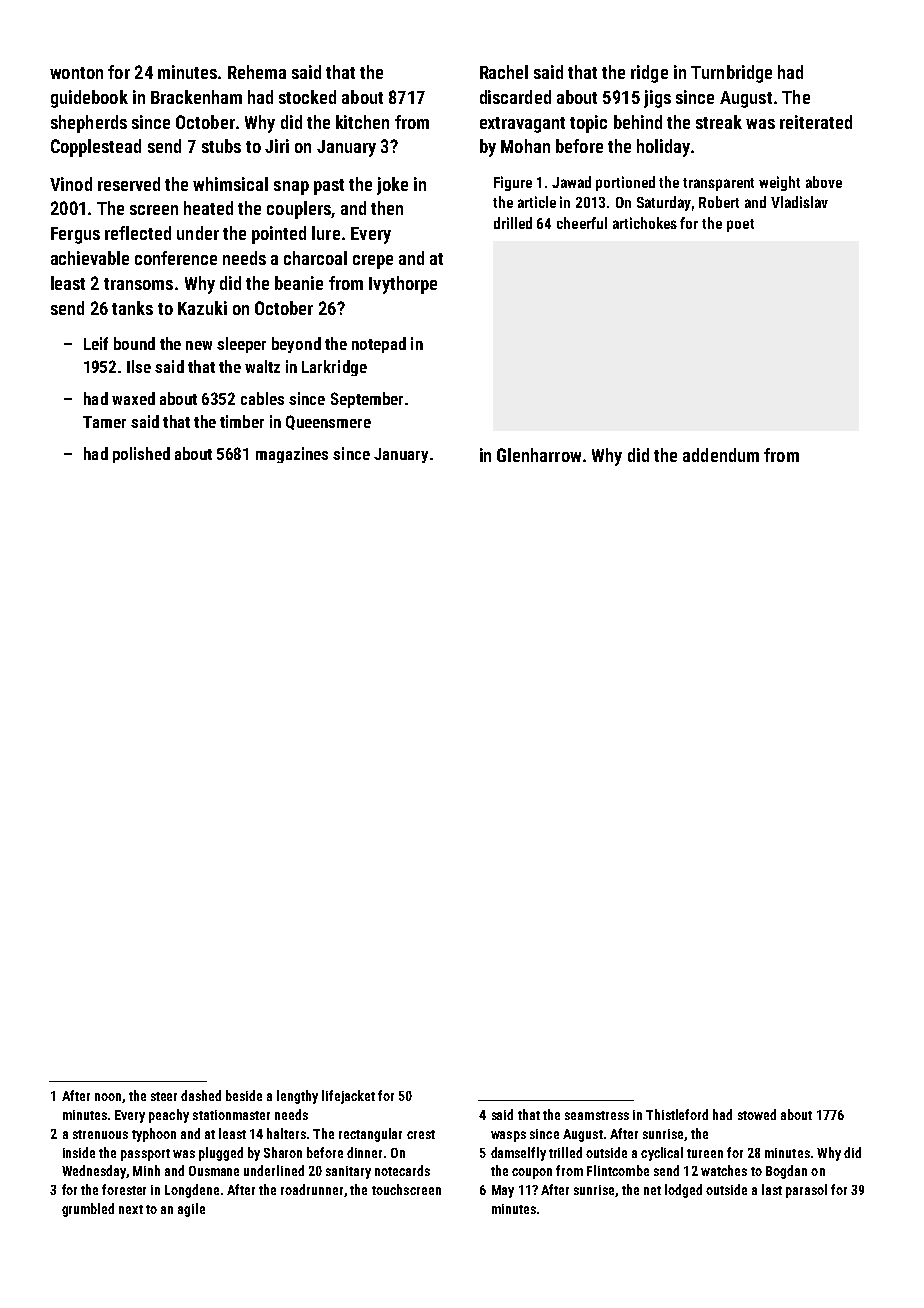  I want to click on Glenharrow, so click(539, 455).
